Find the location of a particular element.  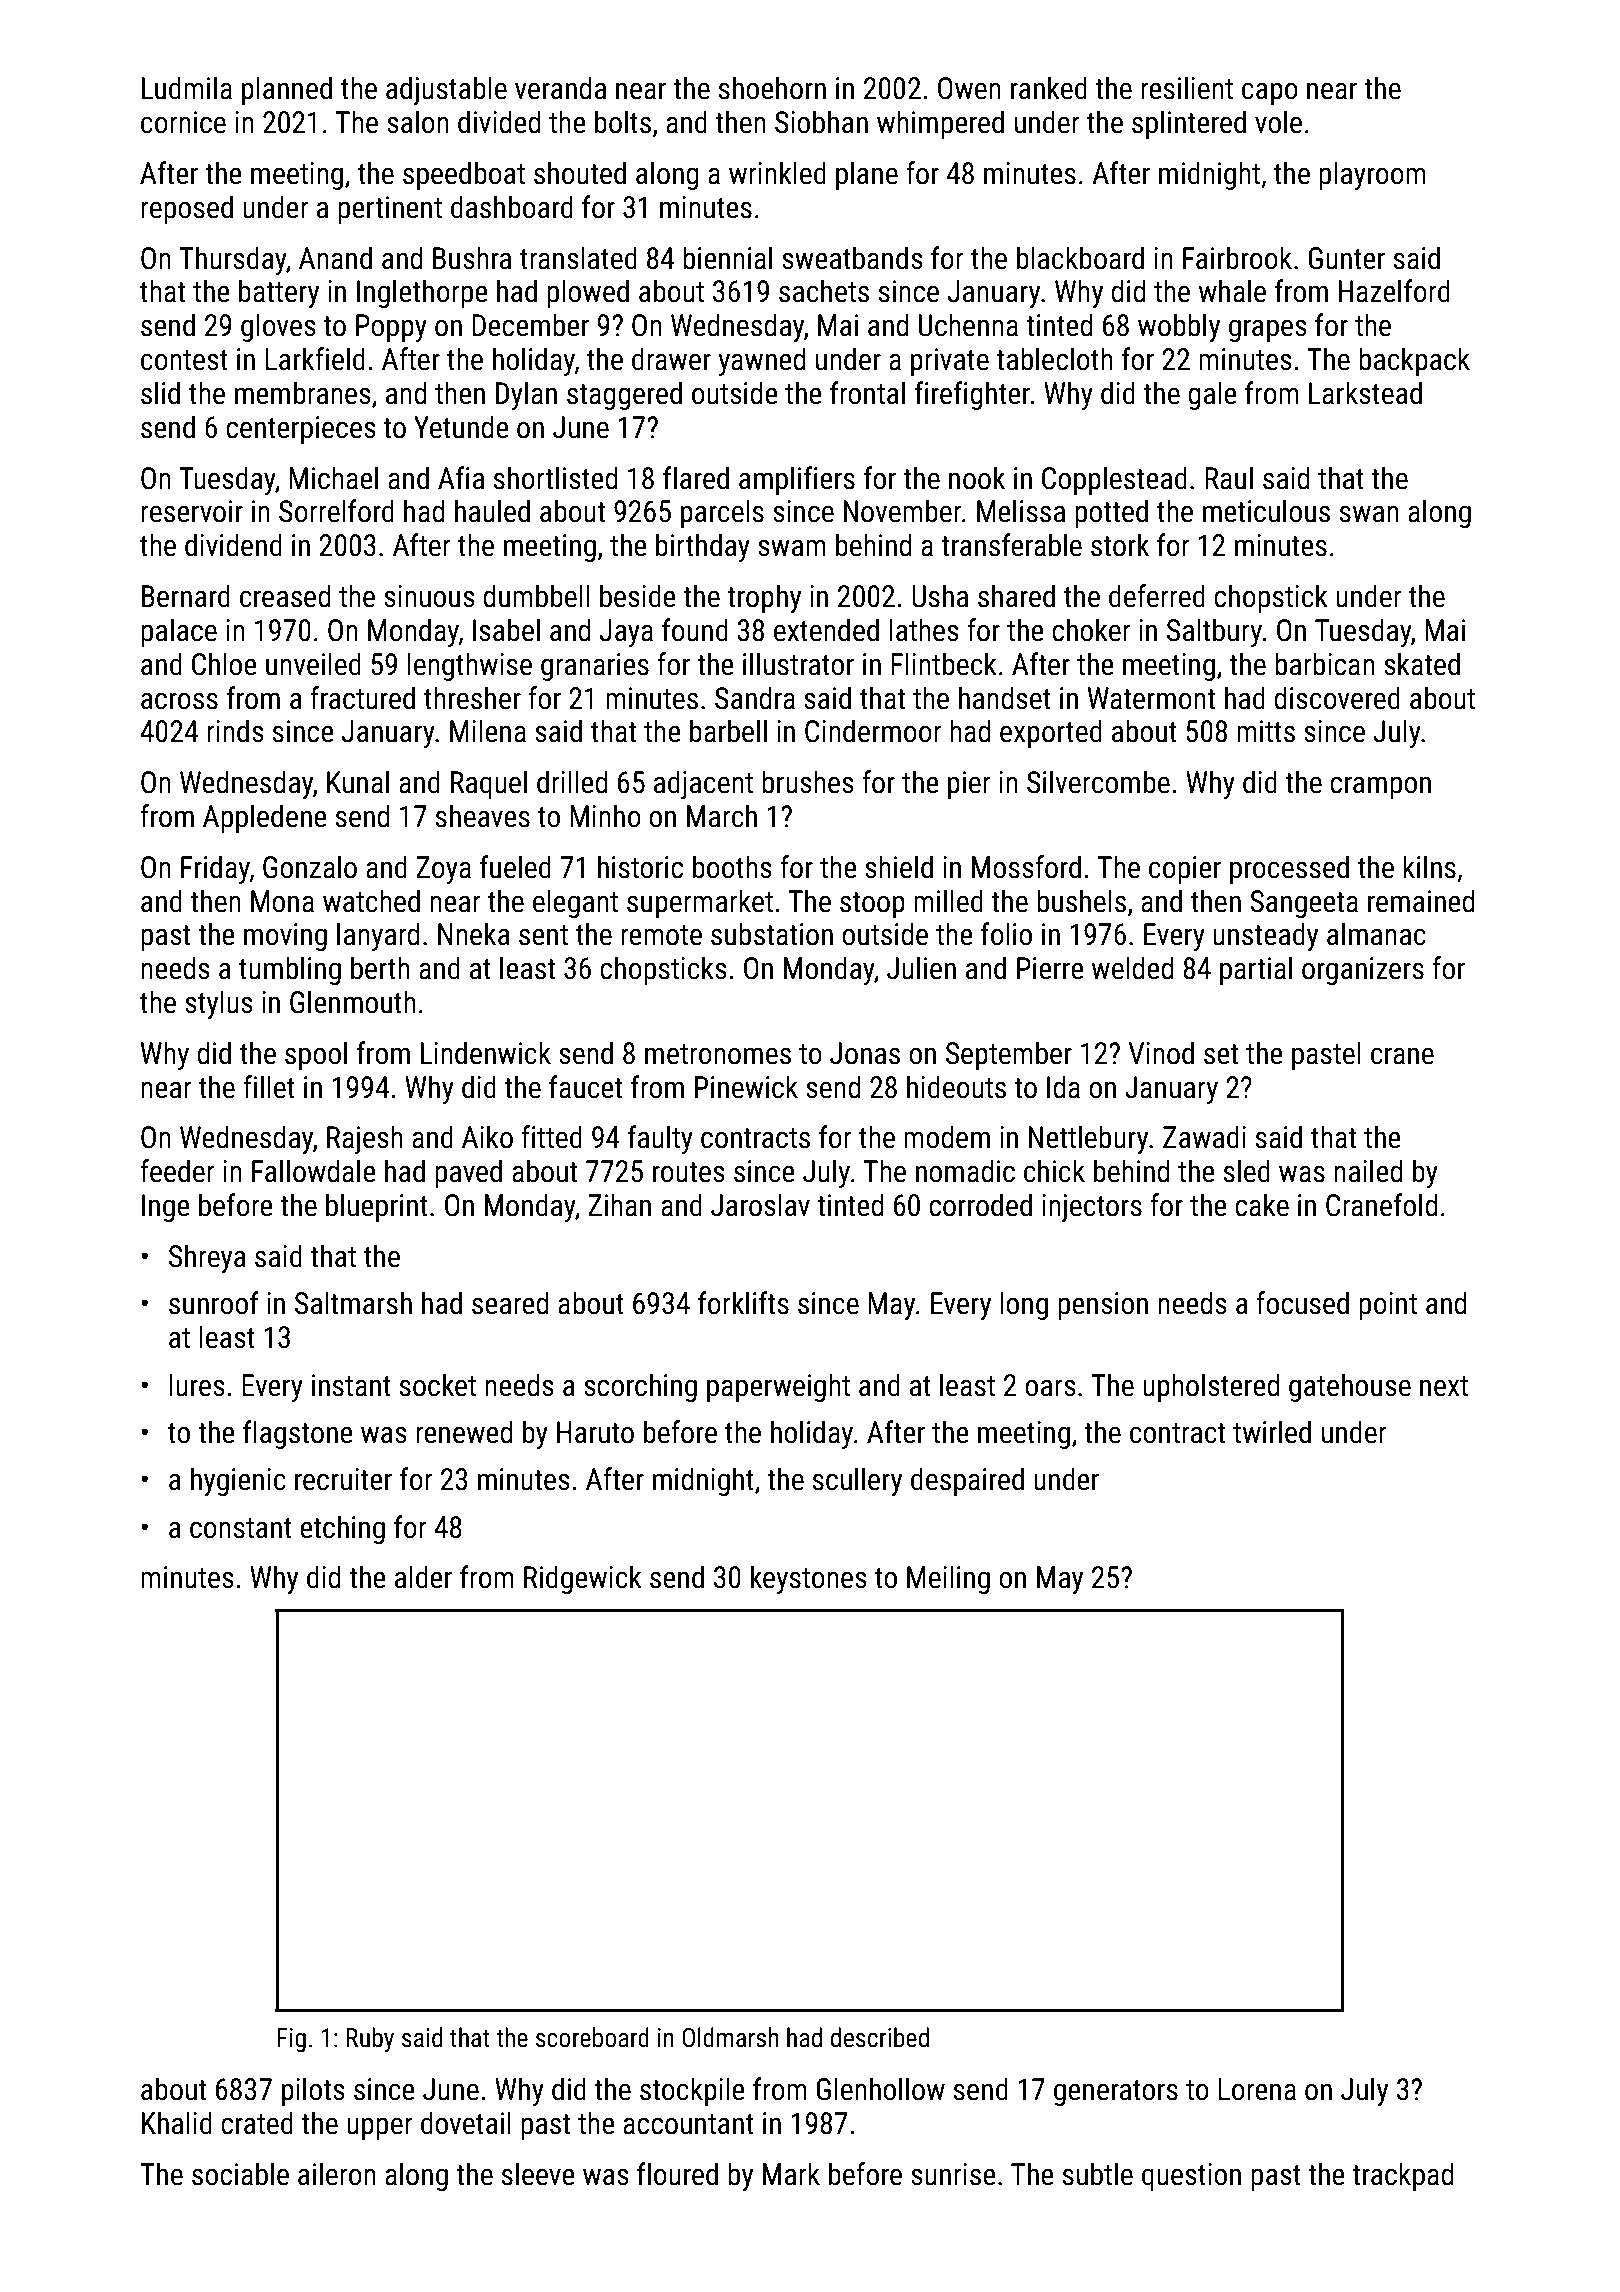

shoehorn is located at coordinates (772, 88).
